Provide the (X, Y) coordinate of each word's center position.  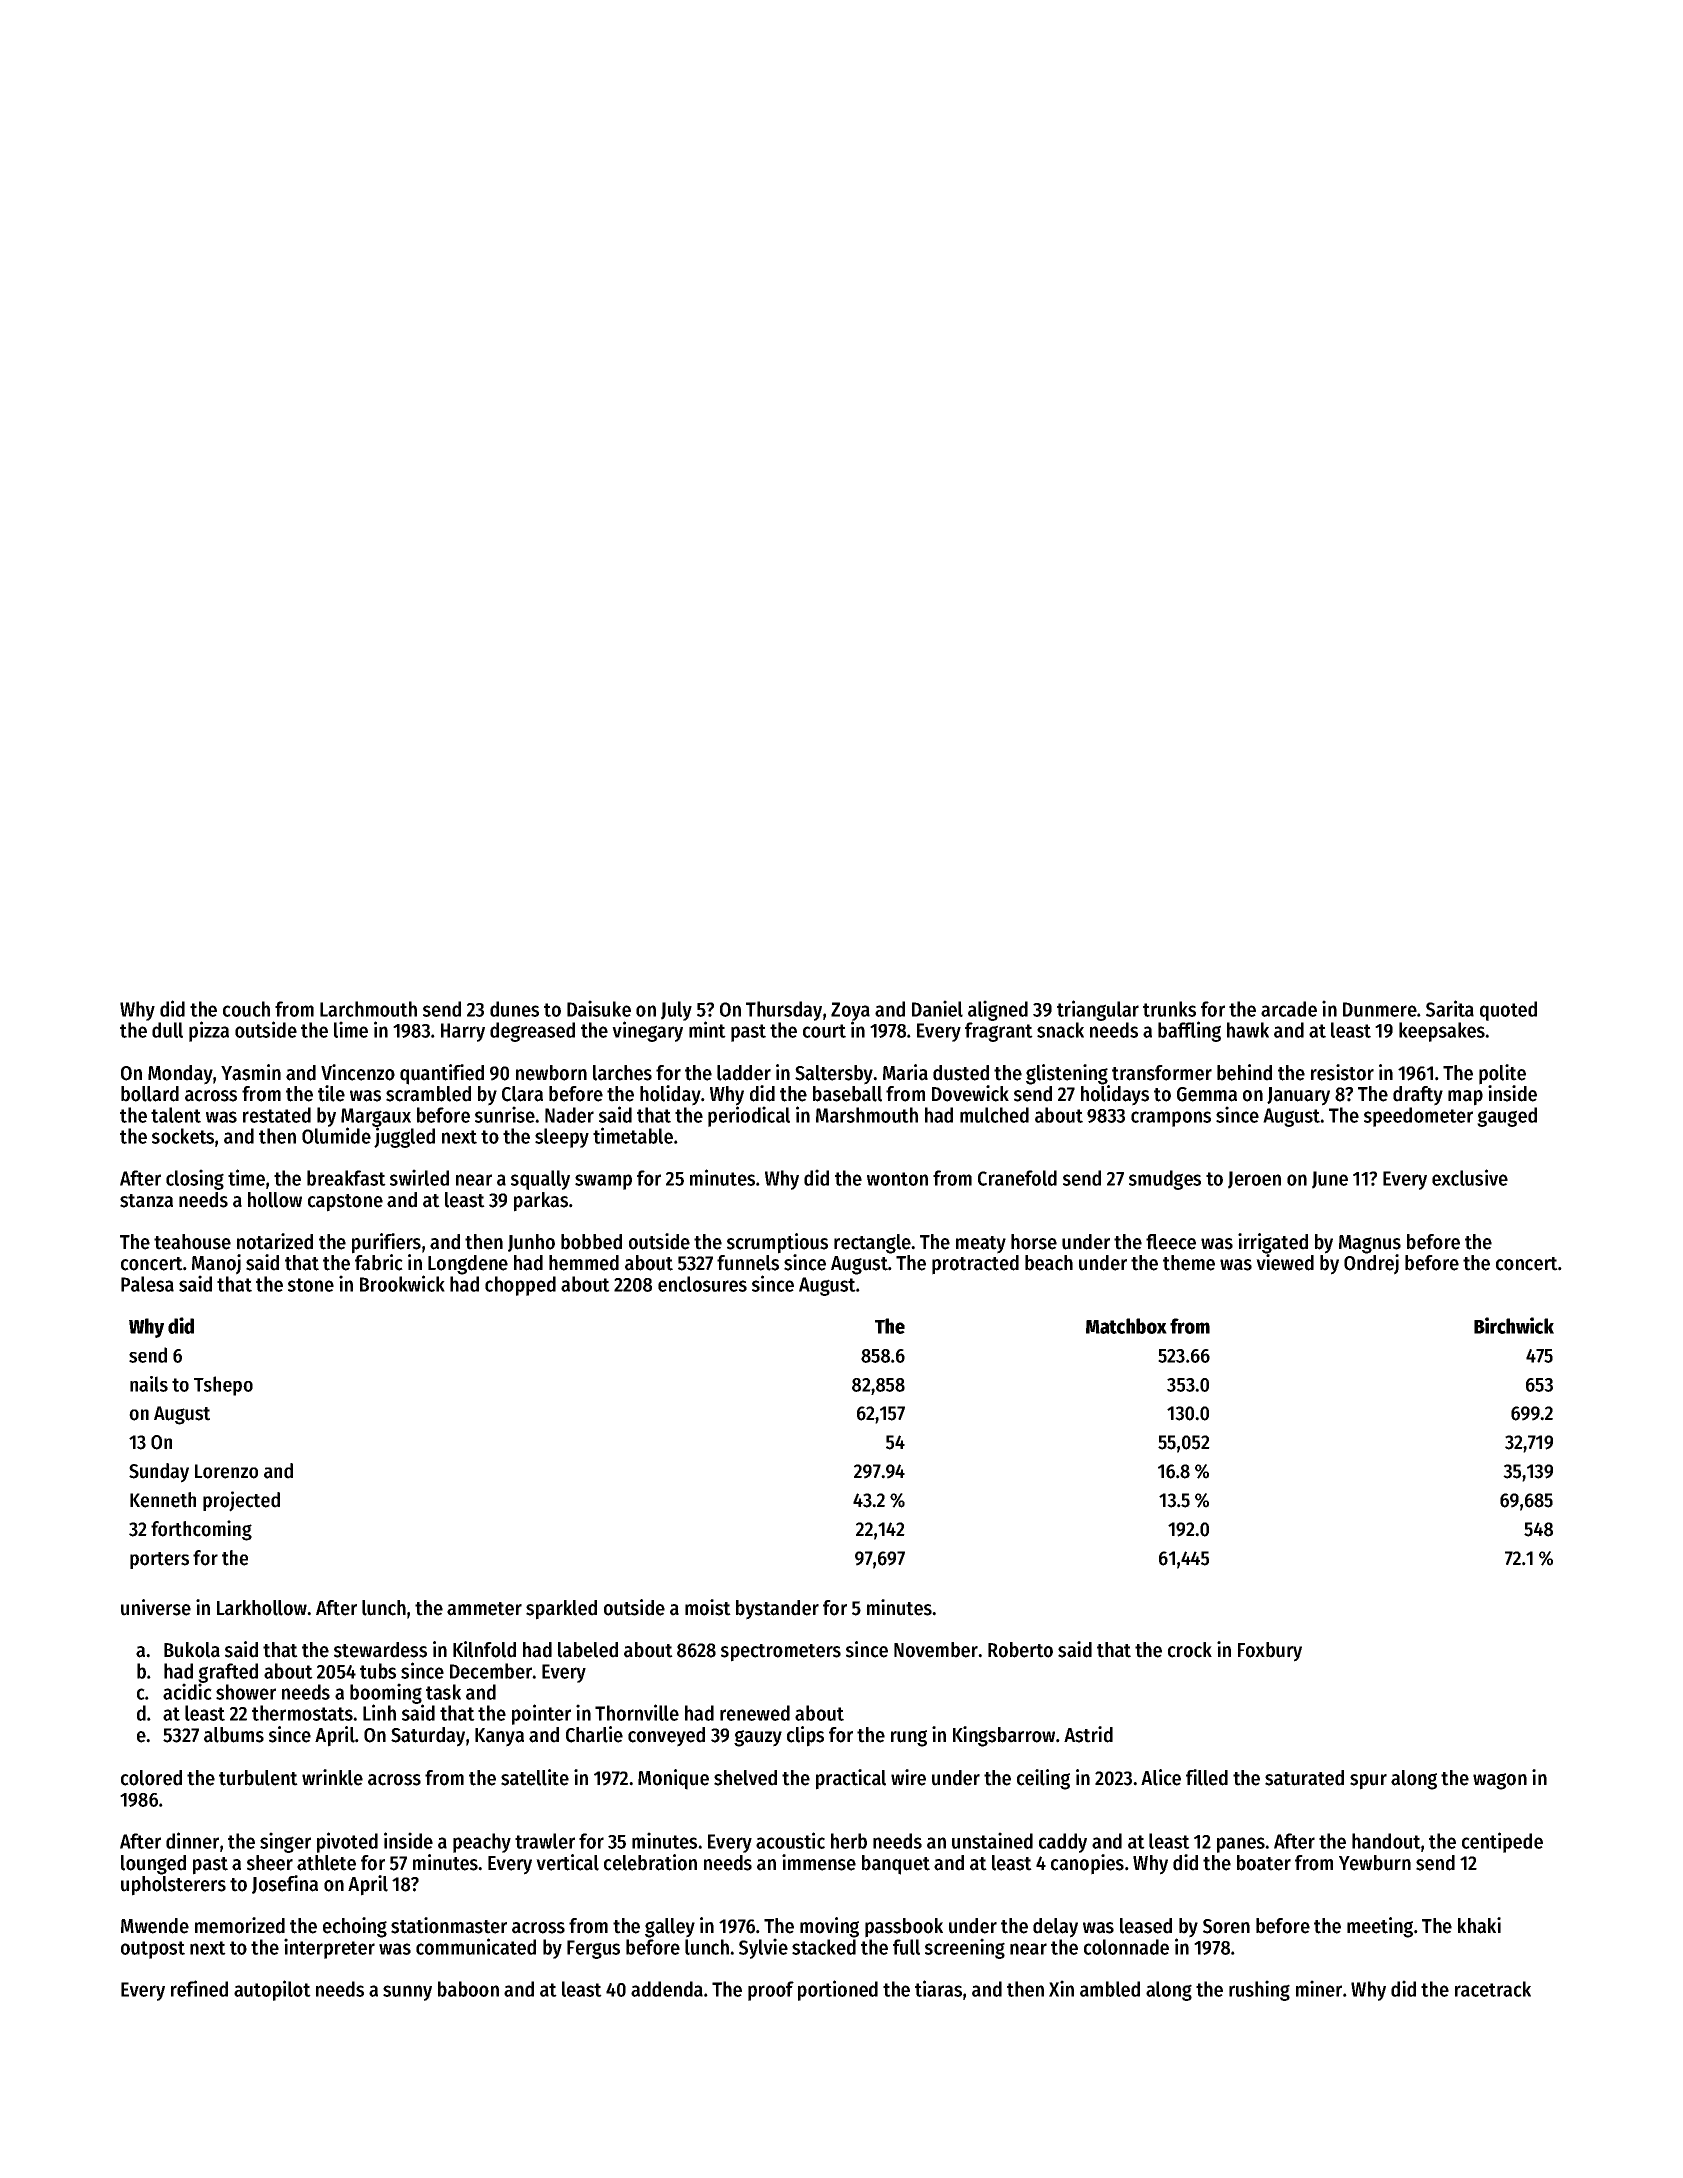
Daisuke (599, 1008)
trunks (1169, 1009)
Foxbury (1270, 1652)
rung (909, 1738)
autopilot (272, 1990)
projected (241, 1501)
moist (708, 1607)
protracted (975, 1265)
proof (771, 1991)
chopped (520, 1286)
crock (1190, 1650)
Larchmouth (368, 1009)
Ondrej (1371, 1264)
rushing (1259, 1990)
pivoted (347, 1842)
